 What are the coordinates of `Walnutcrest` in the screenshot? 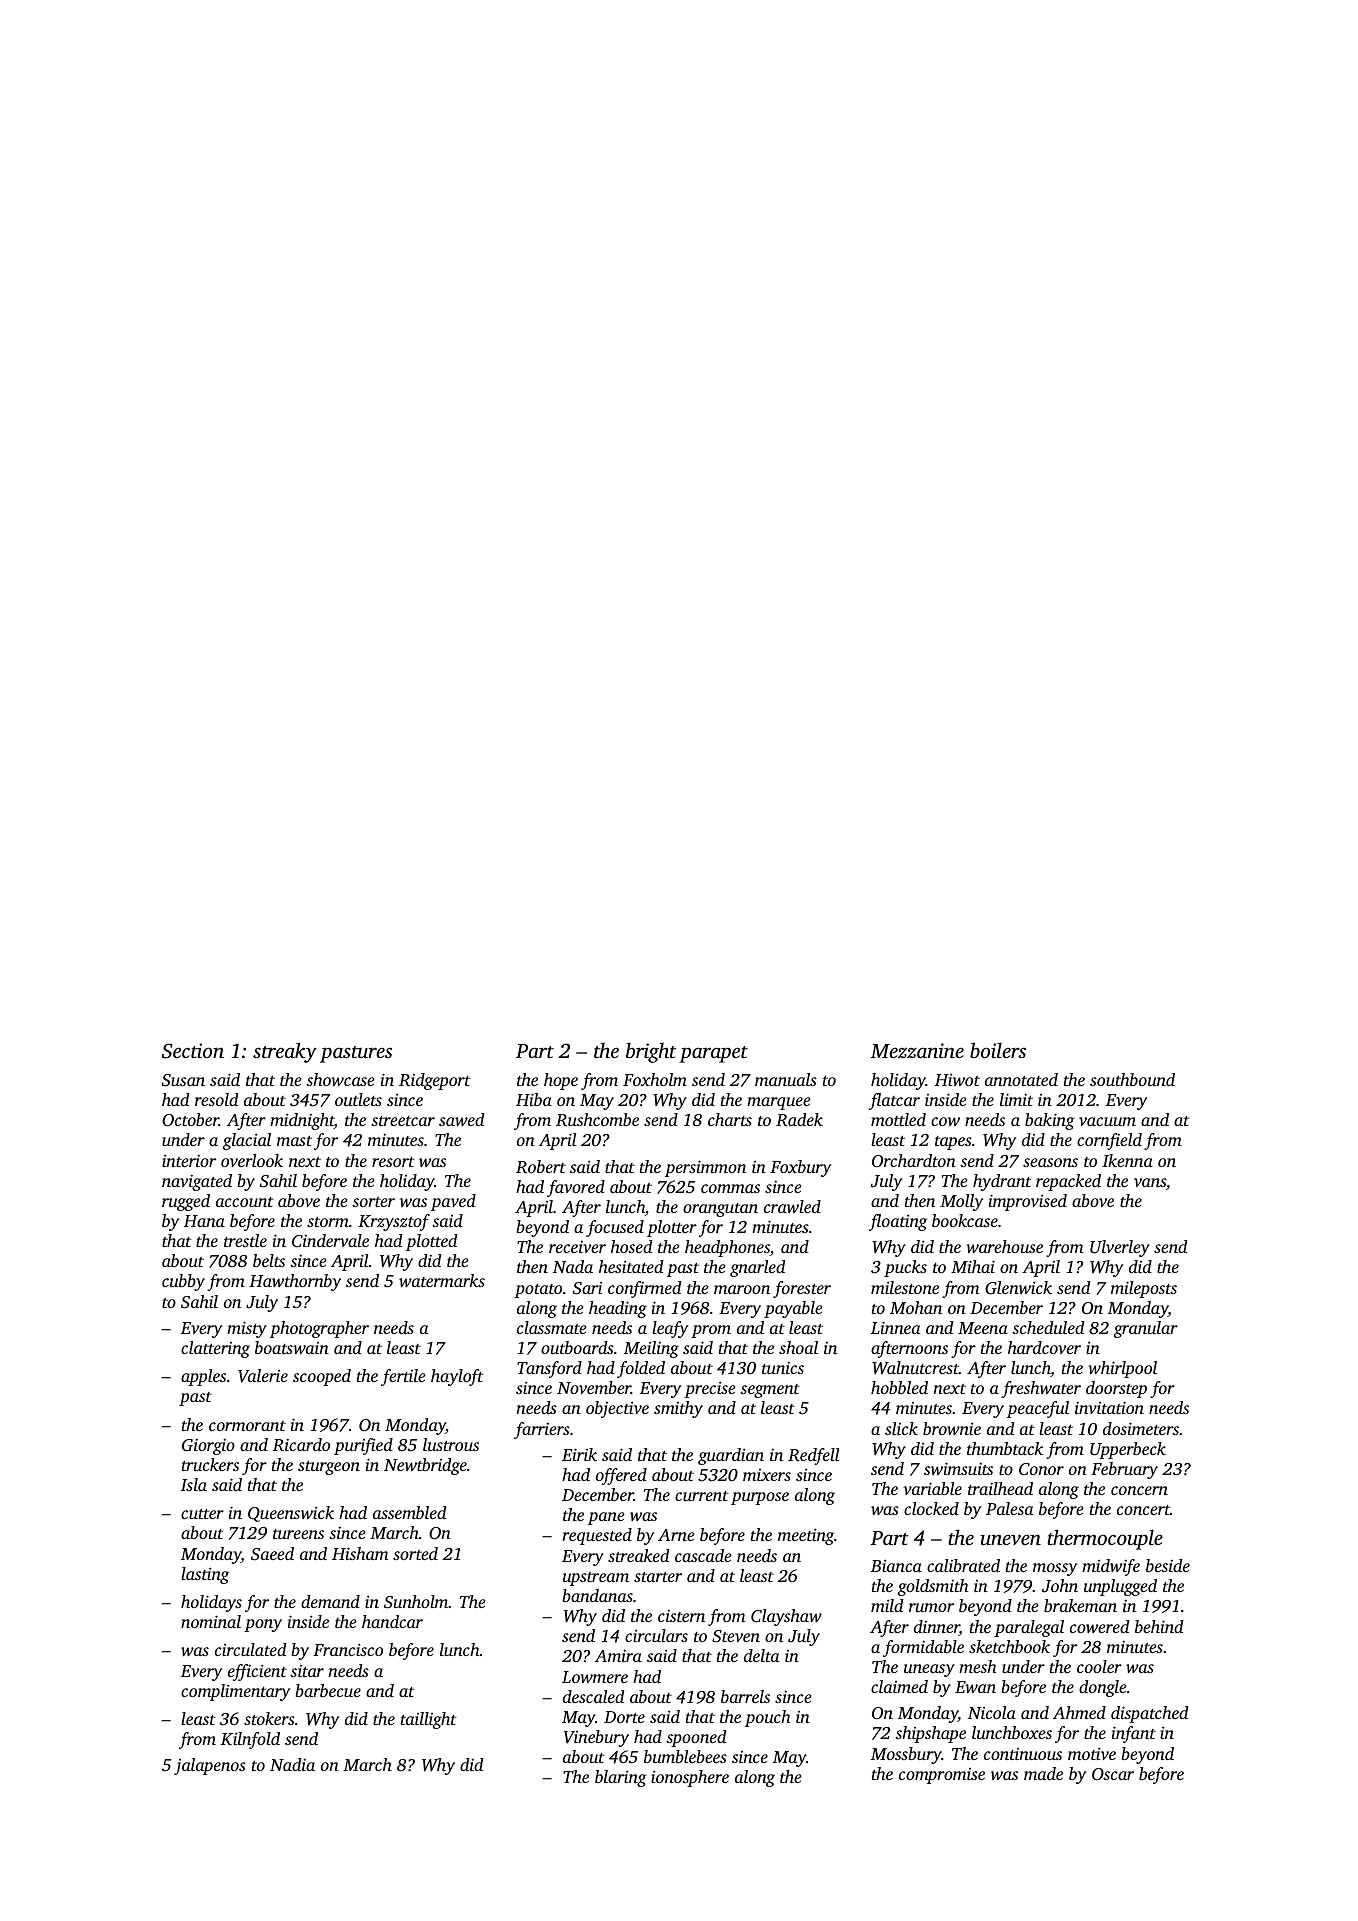 It's located at (915, 1367).
